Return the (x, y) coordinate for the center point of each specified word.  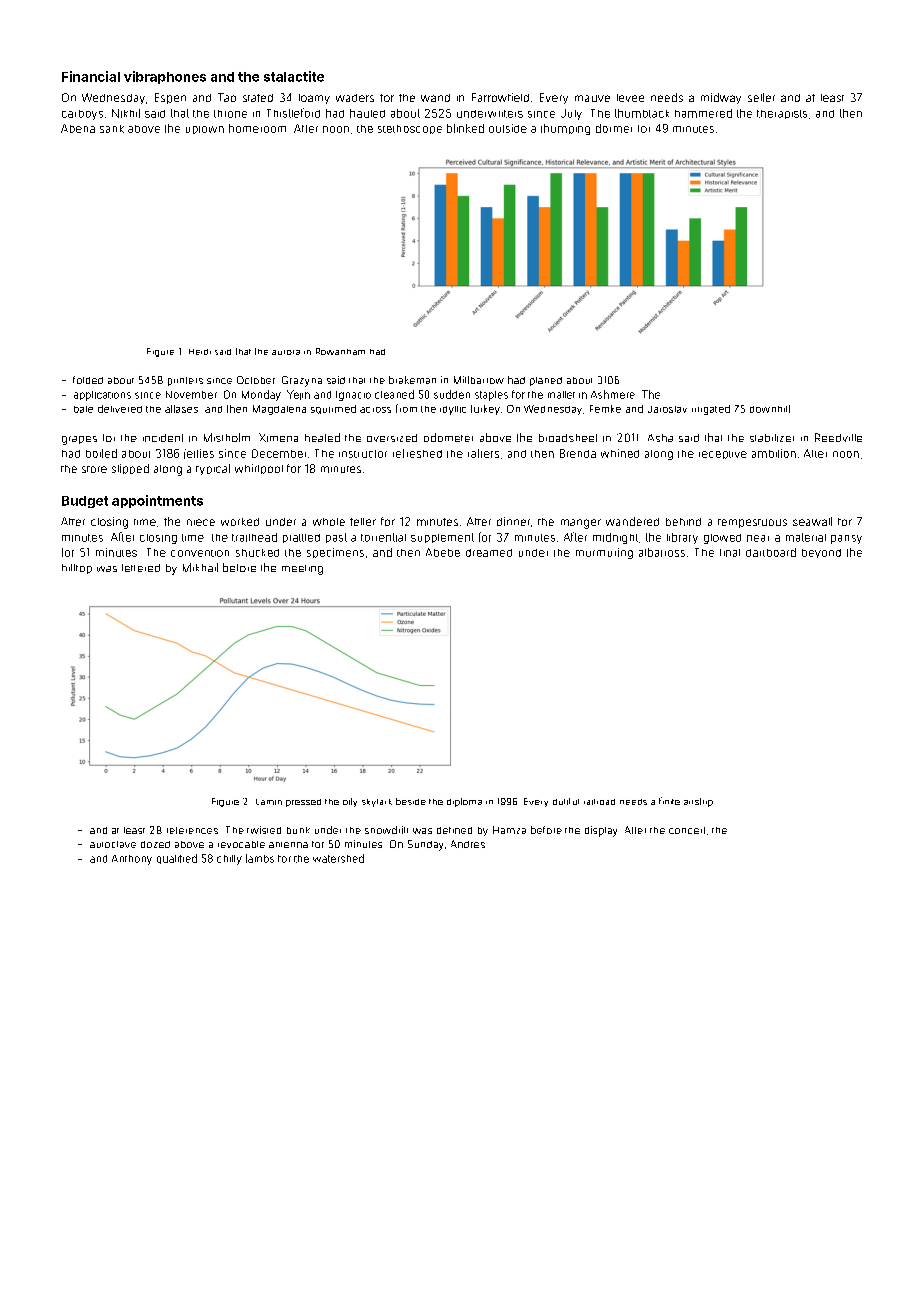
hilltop (77, 569)
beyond (821, 553)
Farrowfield (500, 97)
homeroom (257, 128)
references (192, 830)
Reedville (838, 437)
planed (546, 381)
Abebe (443, 552)
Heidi (200, 352)
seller (761, 97)
